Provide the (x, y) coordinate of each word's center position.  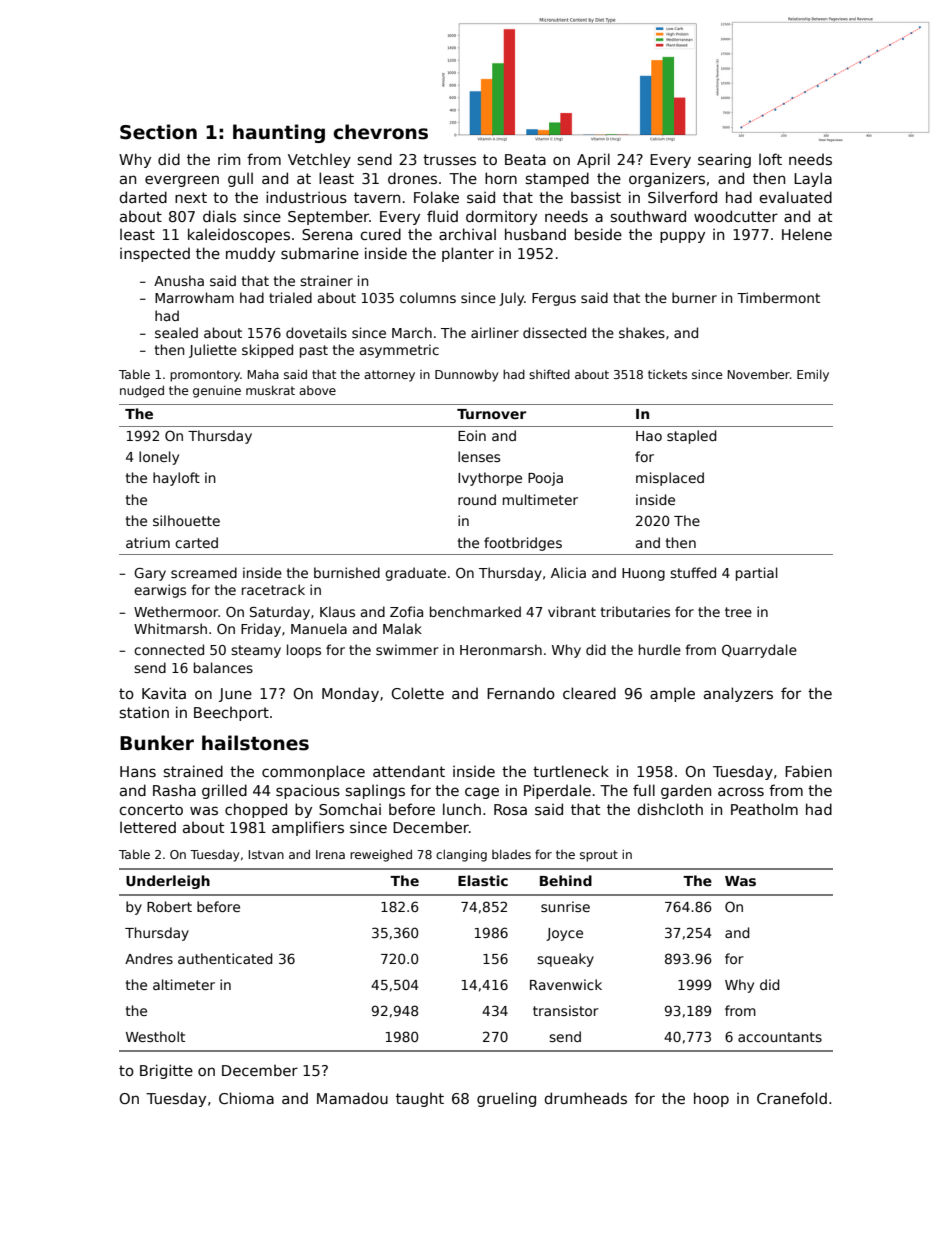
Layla (813, 179)
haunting (279, 133)
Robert (169, 906)
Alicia (568, 572)
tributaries (635, 611)
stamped (557, 179)
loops (304, 651)
